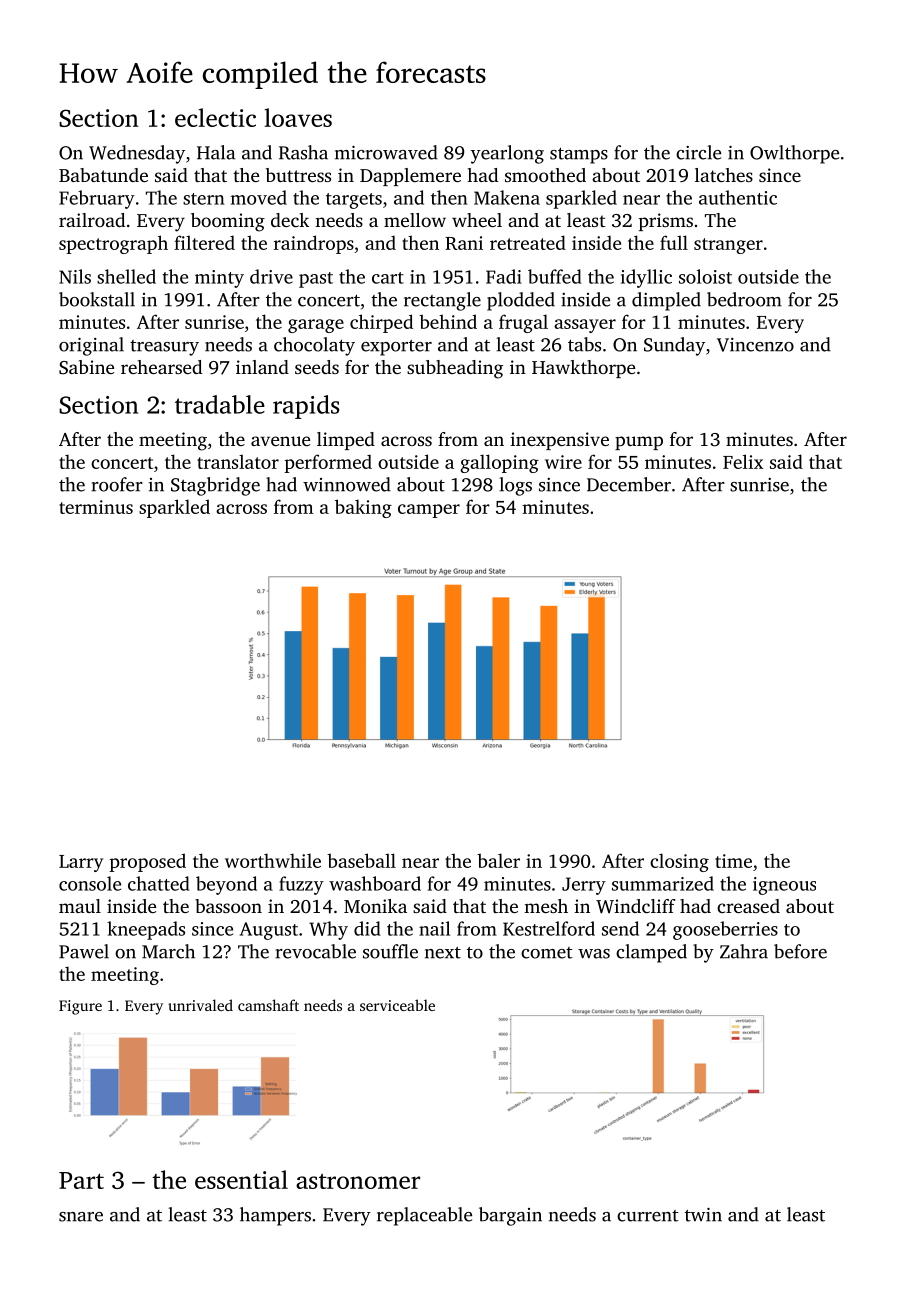 This image has height=1316, width=908. I want to click on yearlong, so click(507, 154).
